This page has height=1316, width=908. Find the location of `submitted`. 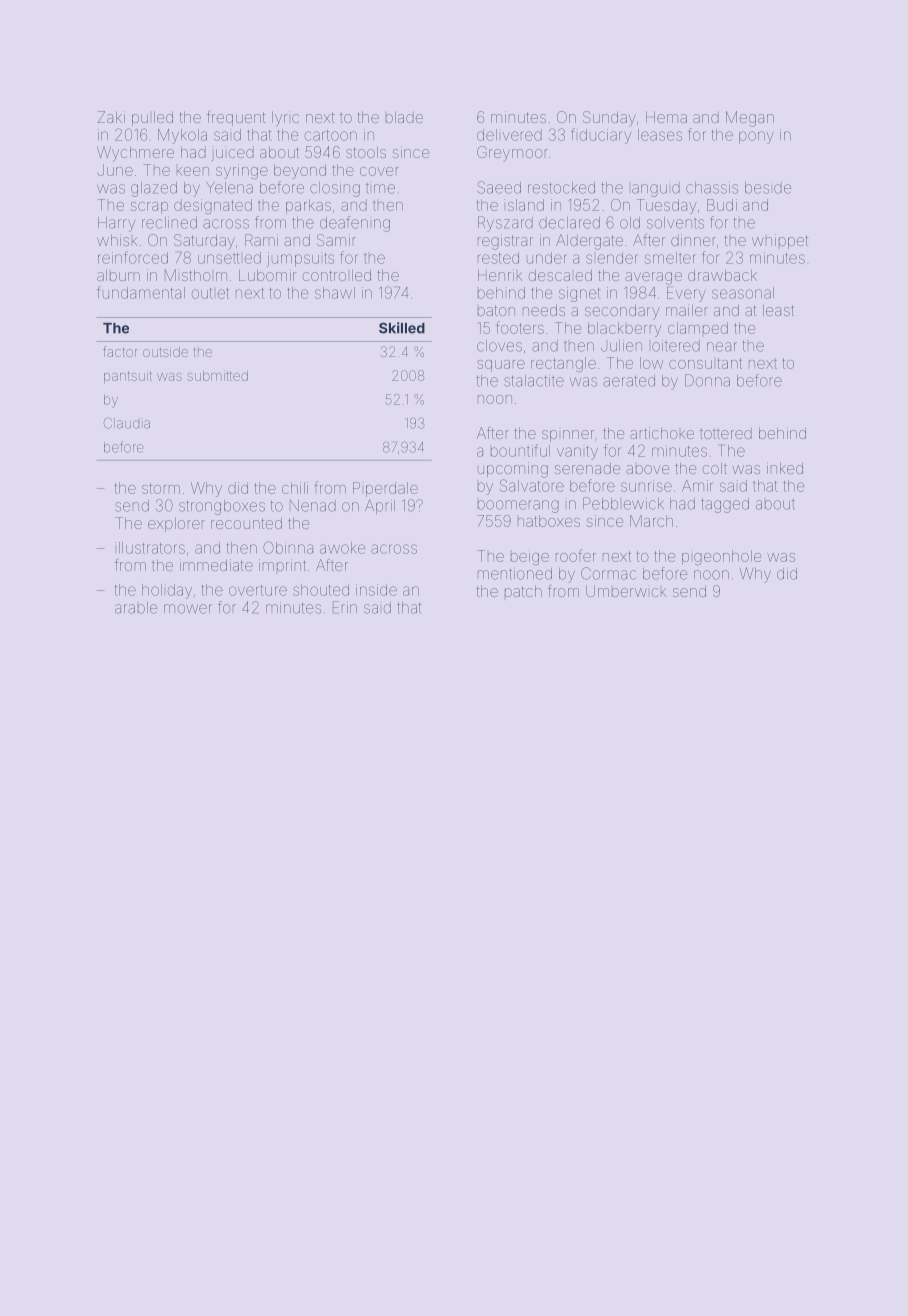

submitted is located at coordinates (217, 375).
